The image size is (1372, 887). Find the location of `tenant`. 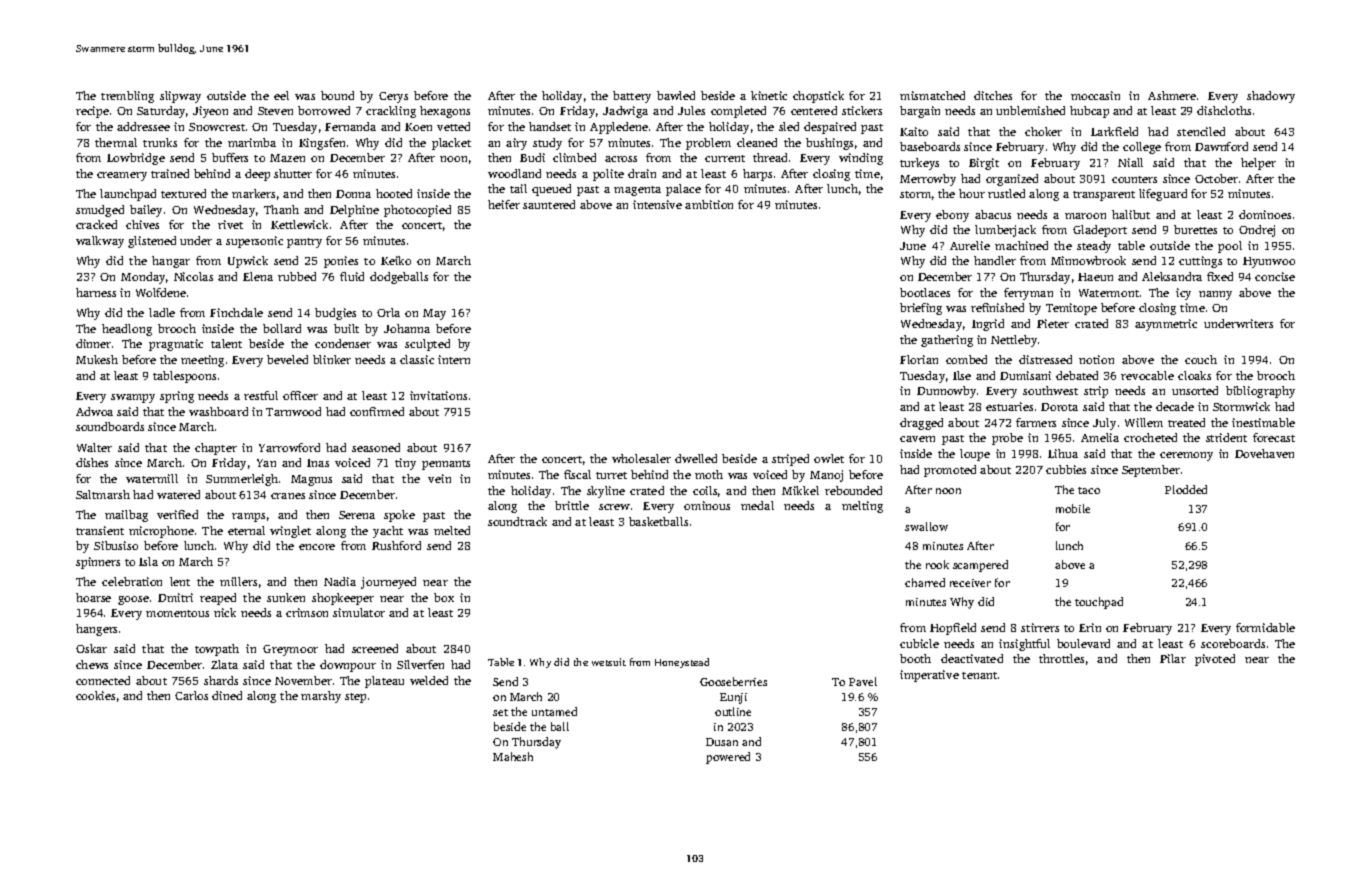

tenant is located at coordinates (979, 675).
